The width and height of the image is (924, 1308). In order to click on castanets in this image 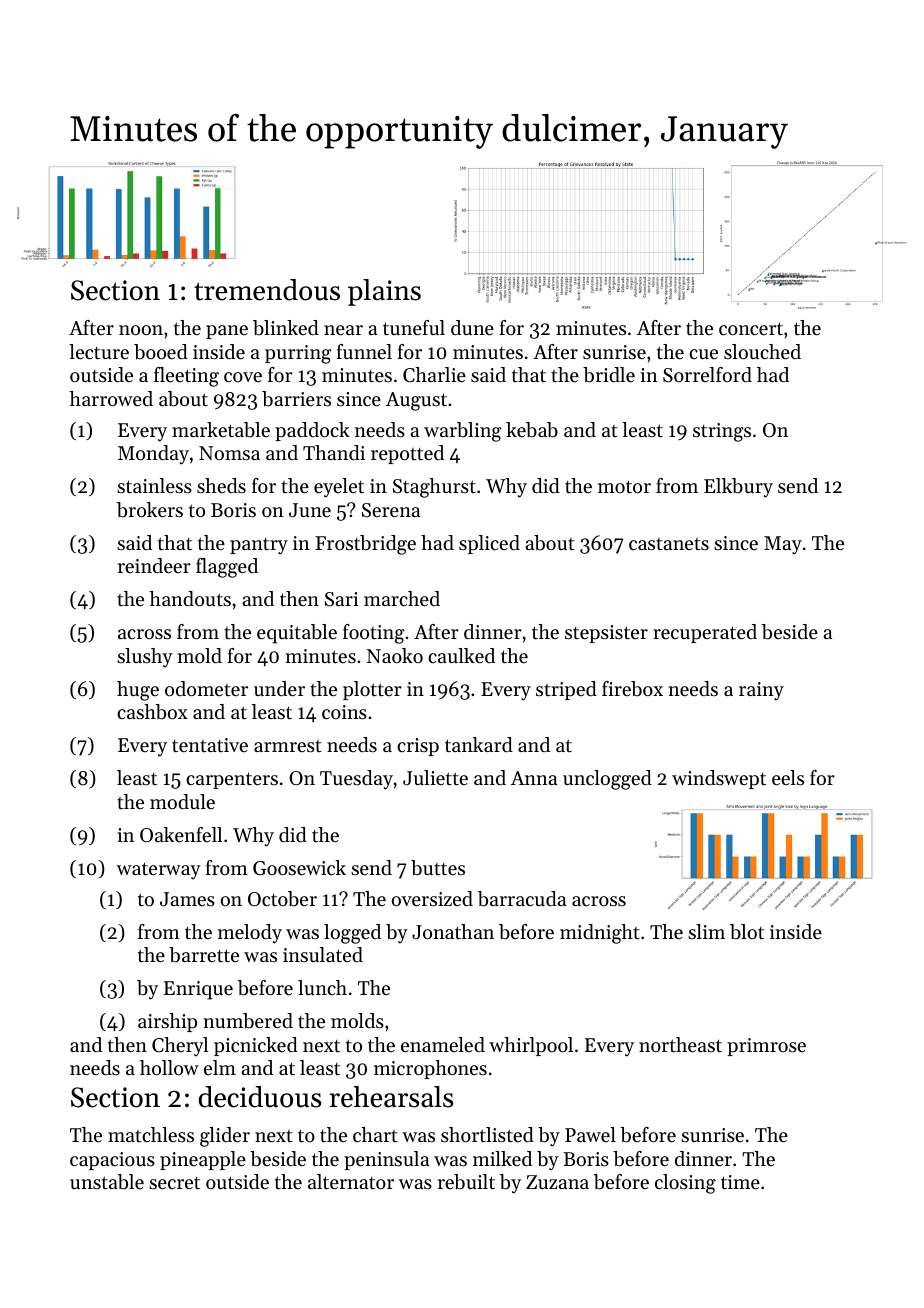, I will do `click(669, 544)`.
